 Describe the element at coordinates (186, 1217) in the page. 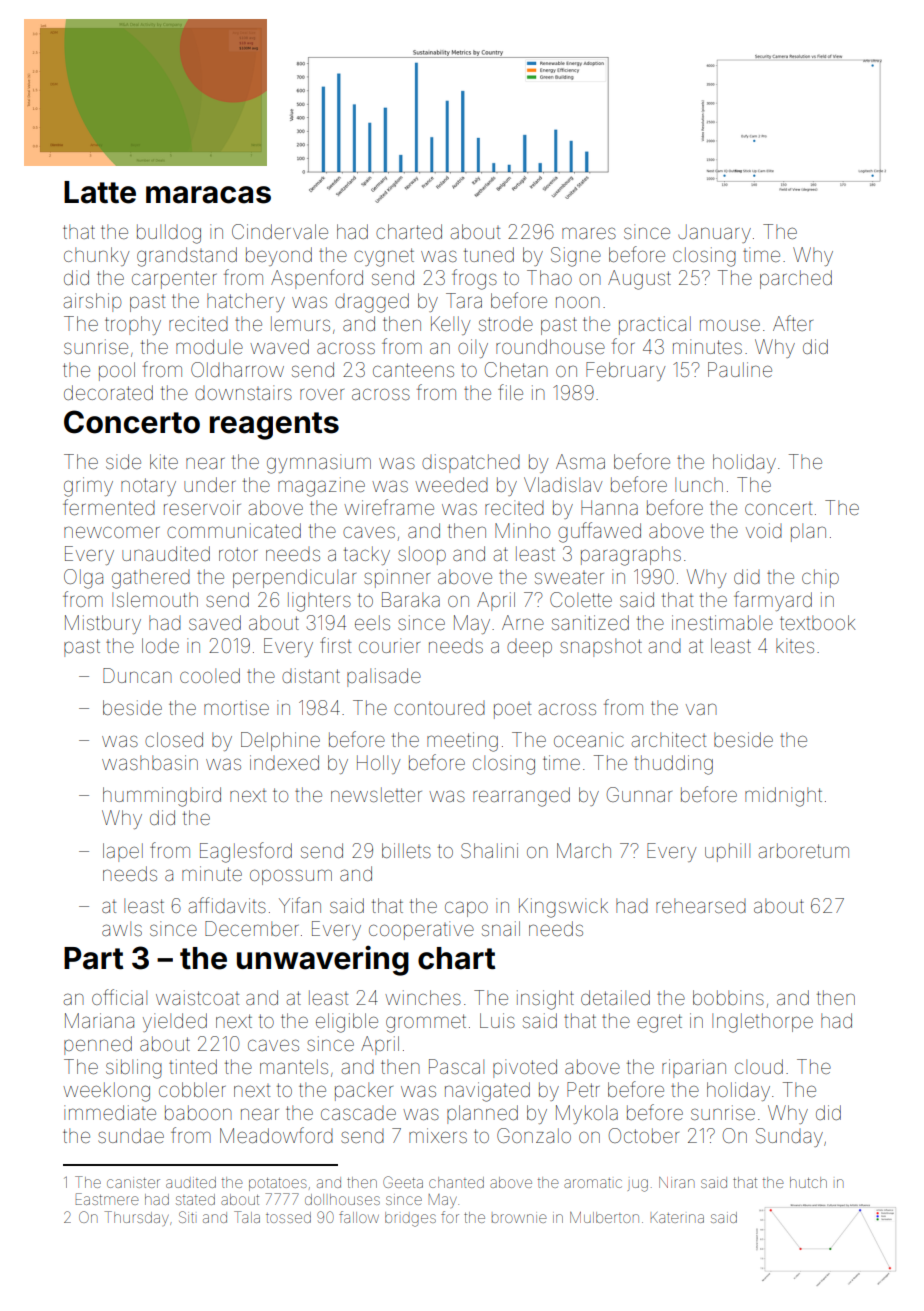

I see `Siti` at that location.
